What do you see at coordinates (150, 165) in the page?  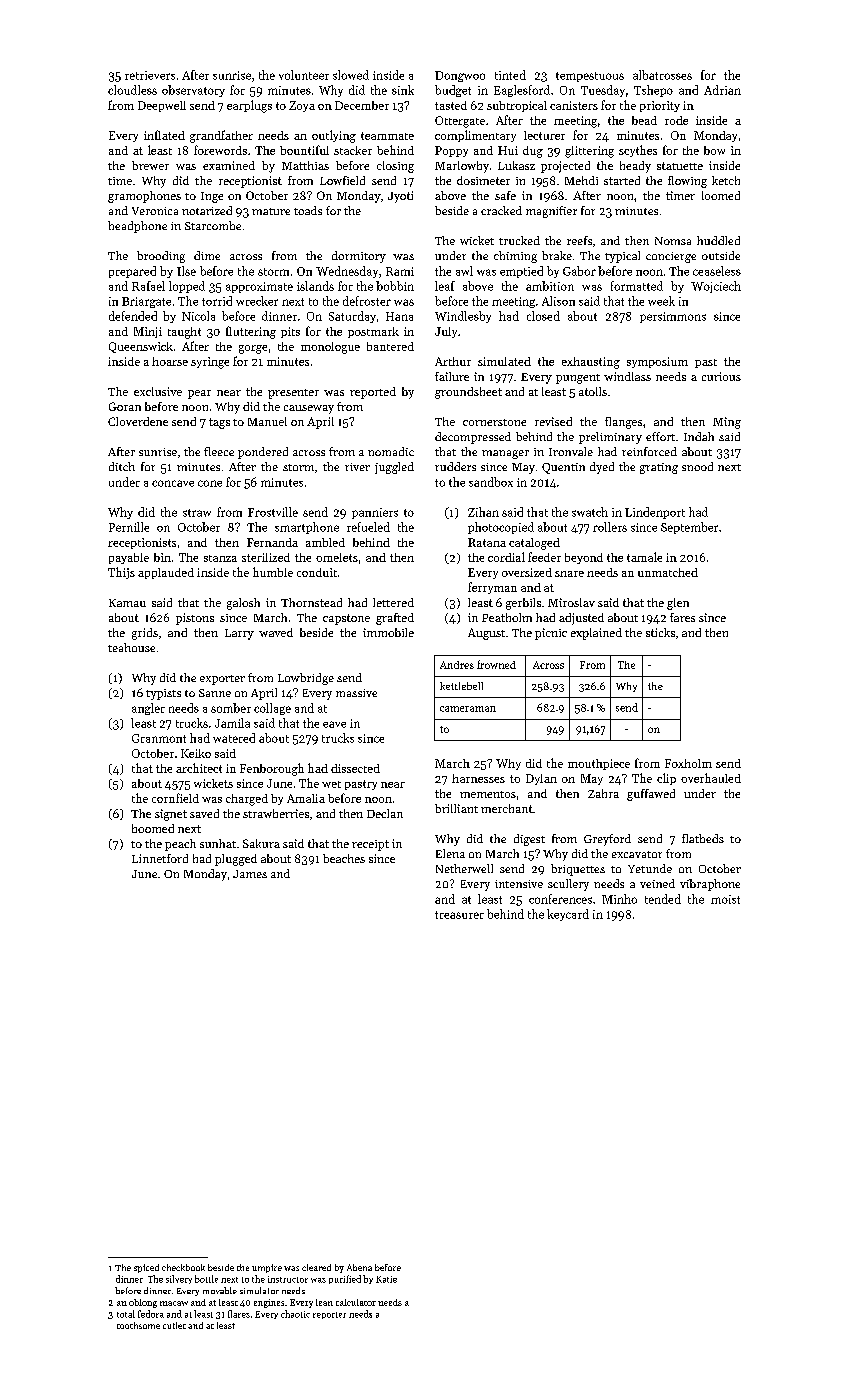 I see `brewer` at bounding box center [150, 165].
